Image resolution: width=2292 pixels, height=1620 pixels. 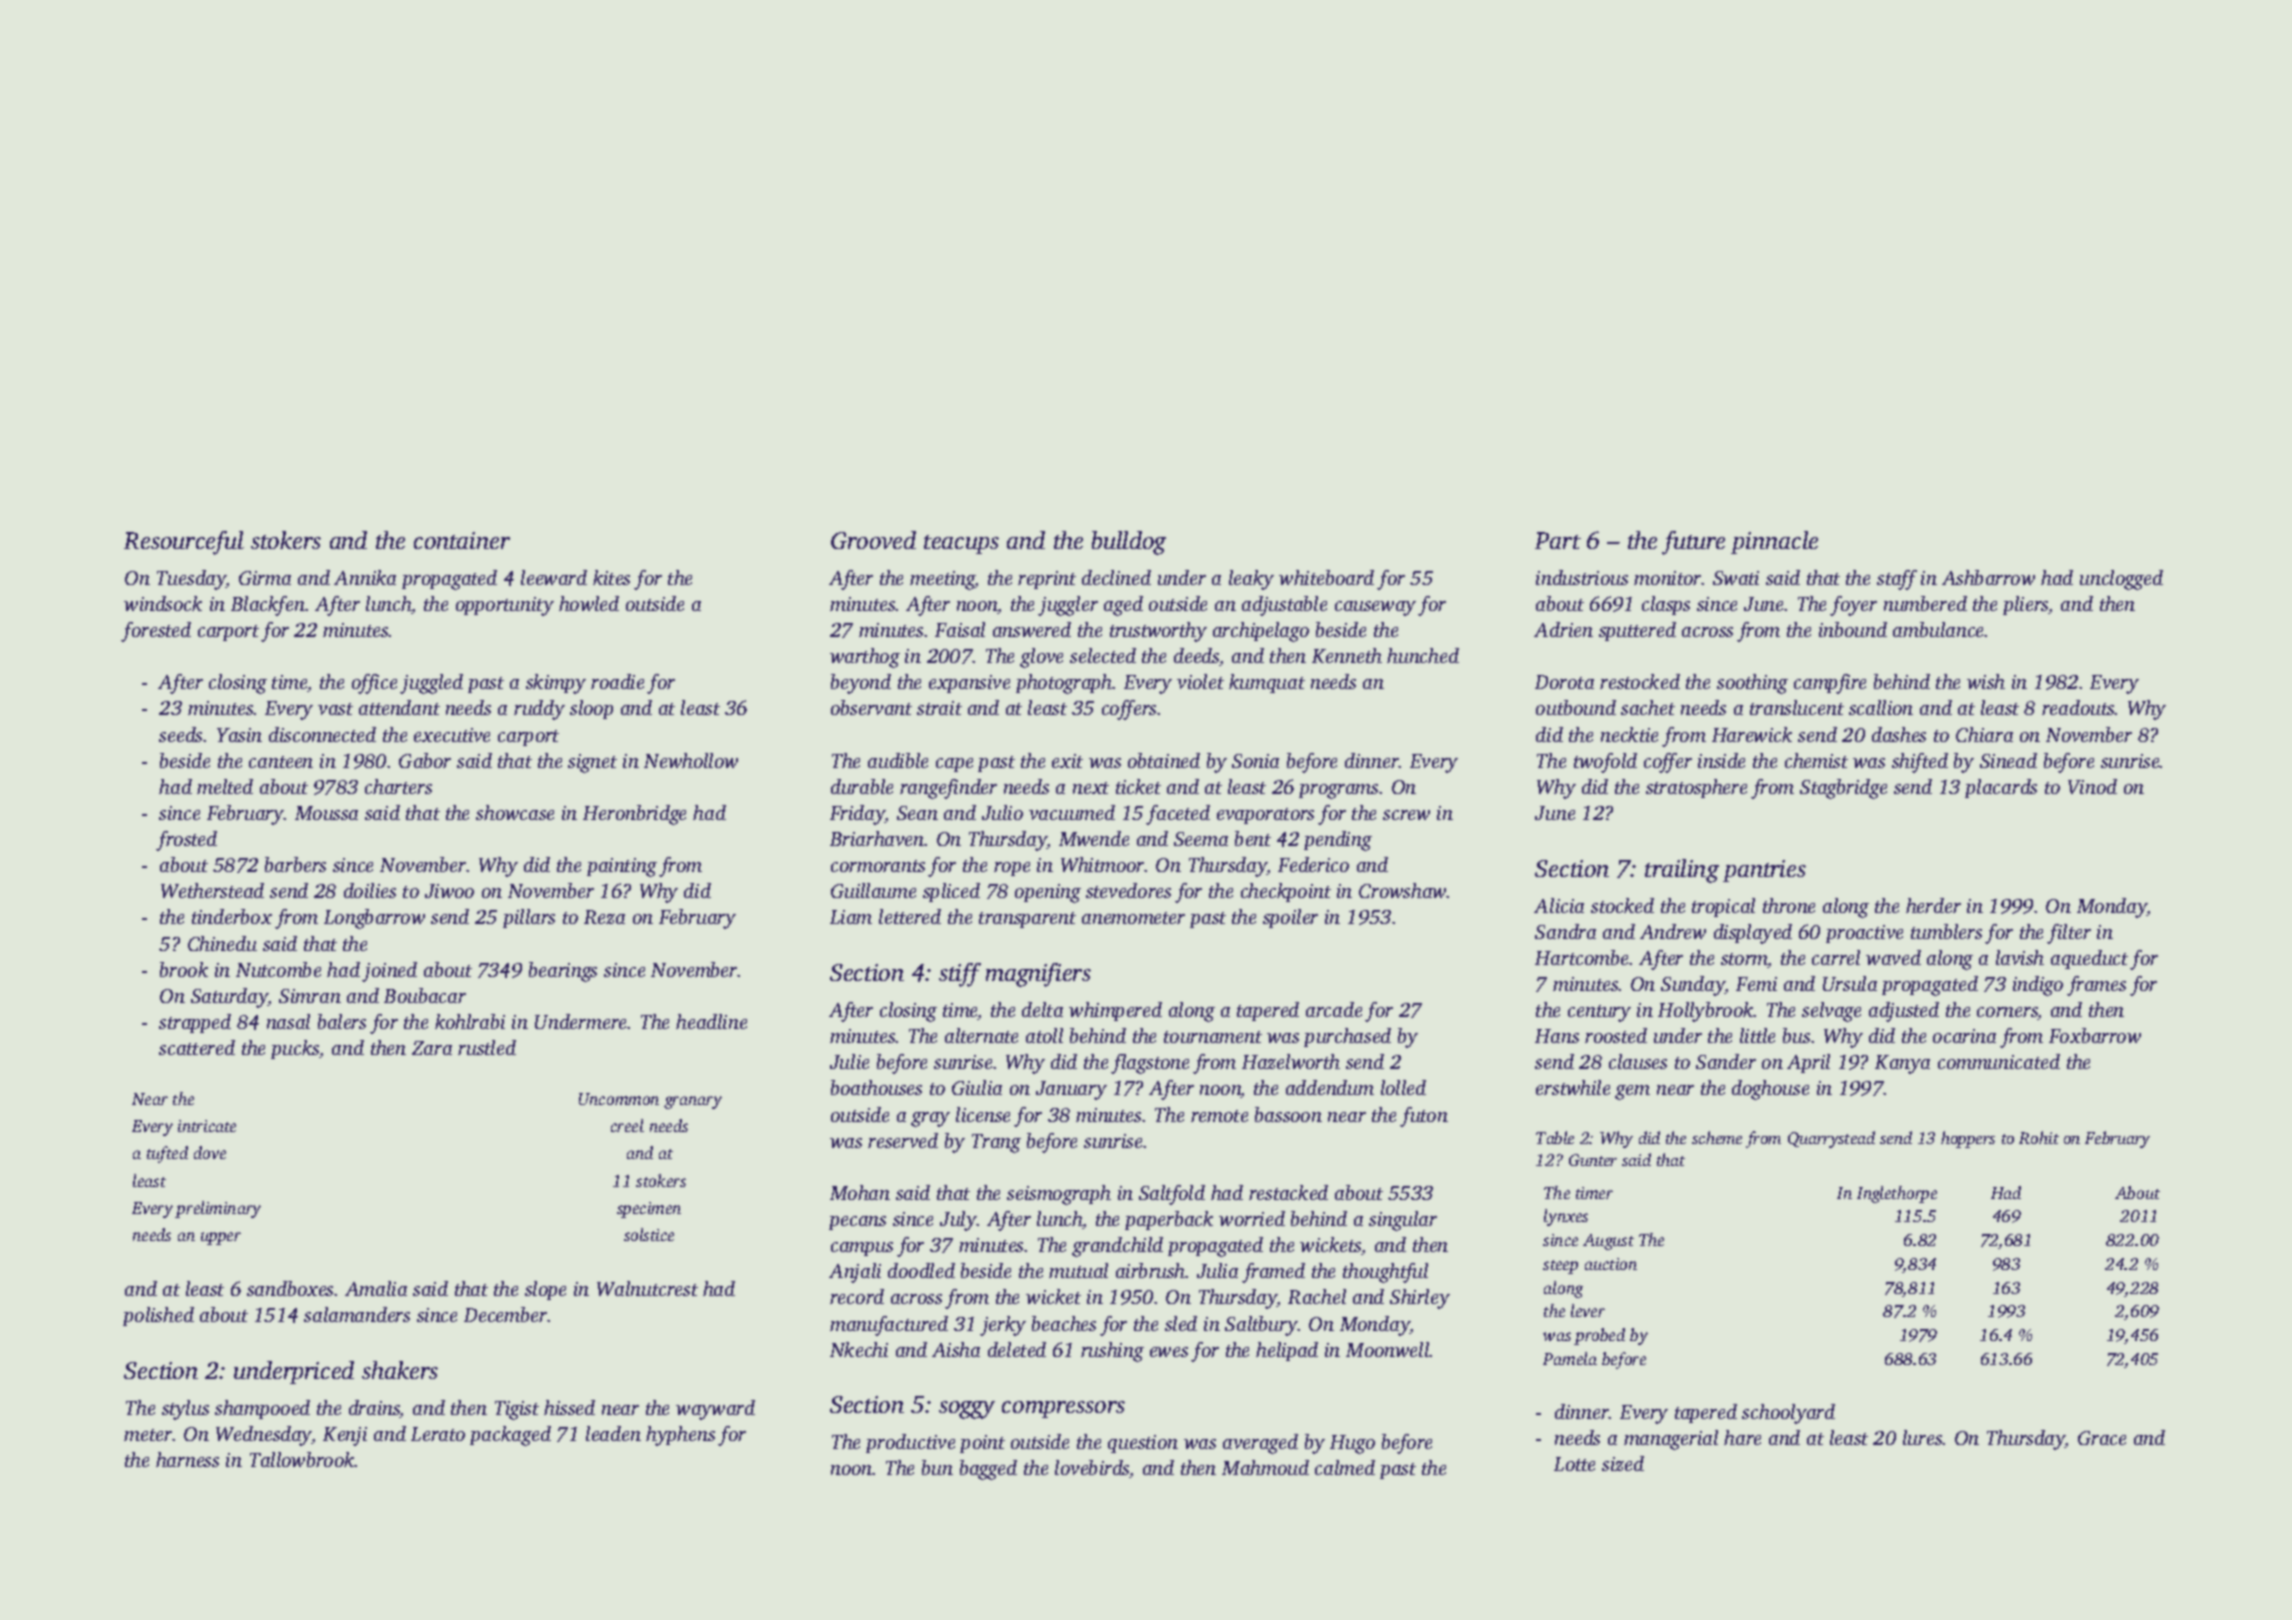 What do you see at coordinates (1831, 1139) in the screenshot?
I see `Quarrystead` at bounding box center [1831, 1139].
